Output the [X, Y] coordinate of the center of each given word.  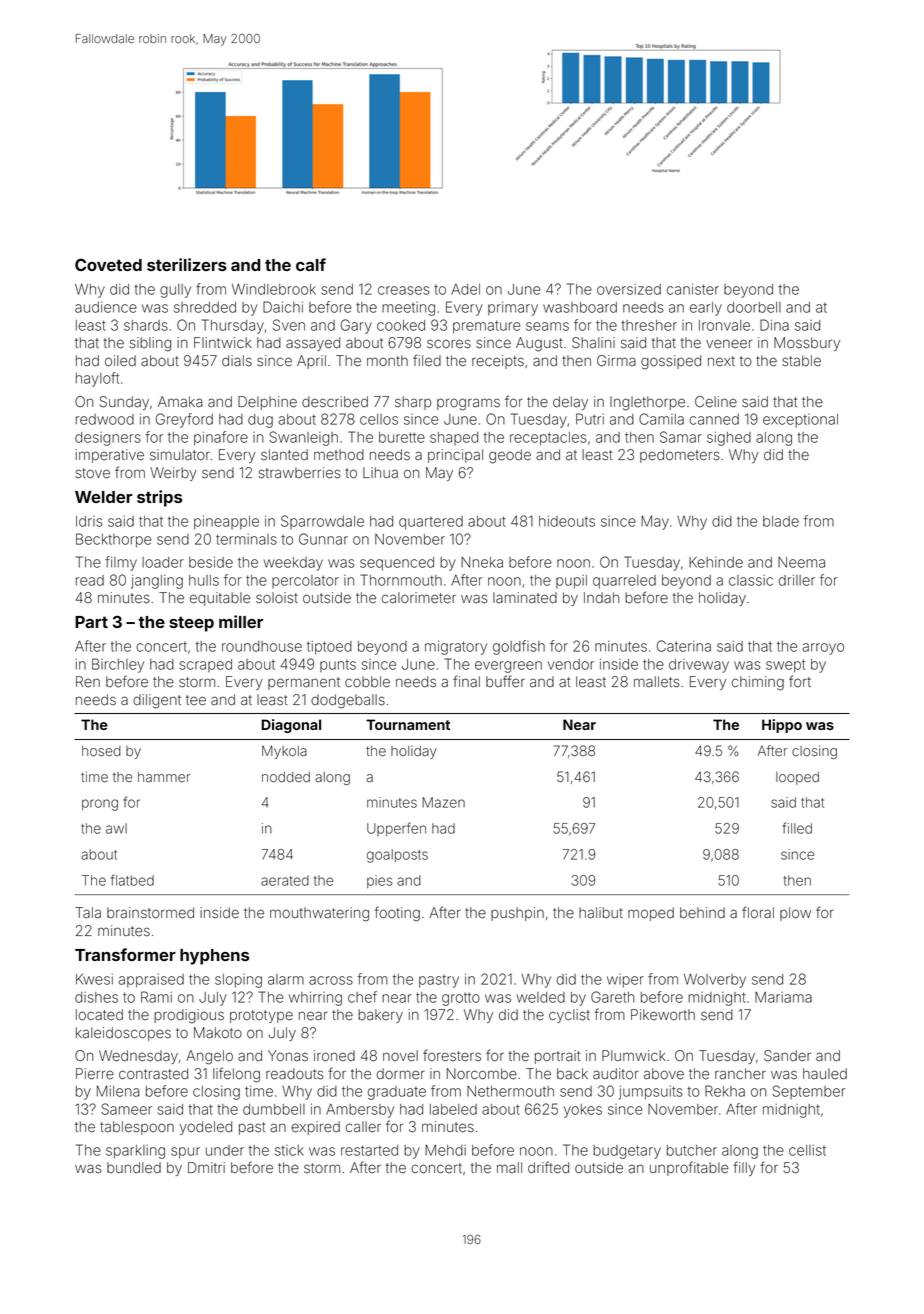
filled [797, 828]
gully [175, 291]
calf [311, 264]
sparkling [135, 1152]
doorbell [754, 307]
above [664, 1074]
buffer [505, 681]
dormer [401, 1074]
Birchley [118, 665]
